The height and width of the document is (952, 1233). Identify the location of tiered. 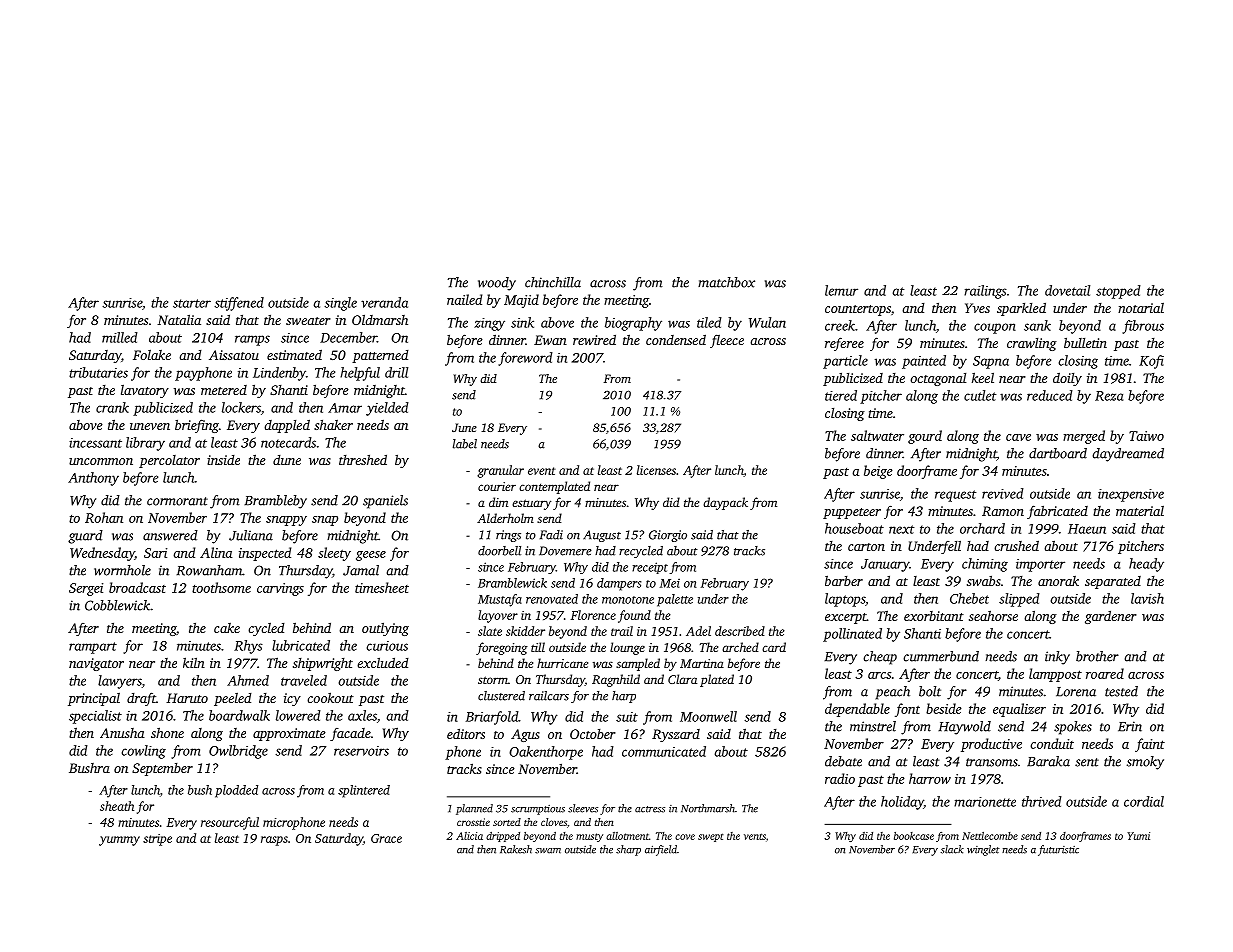
(841, 395).
